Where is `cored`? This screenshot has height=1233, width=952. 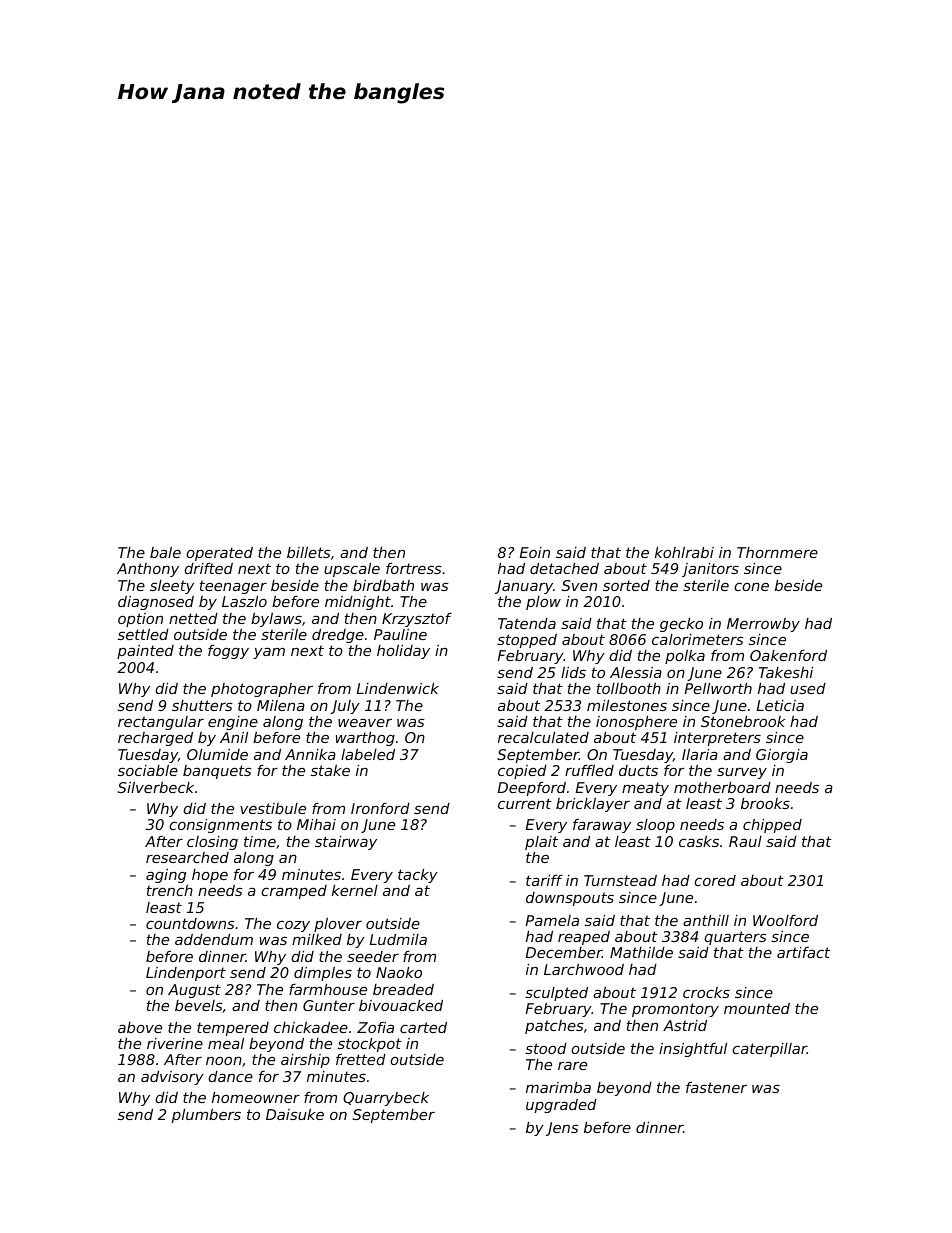
cored is located at coordinates (715, 880).
